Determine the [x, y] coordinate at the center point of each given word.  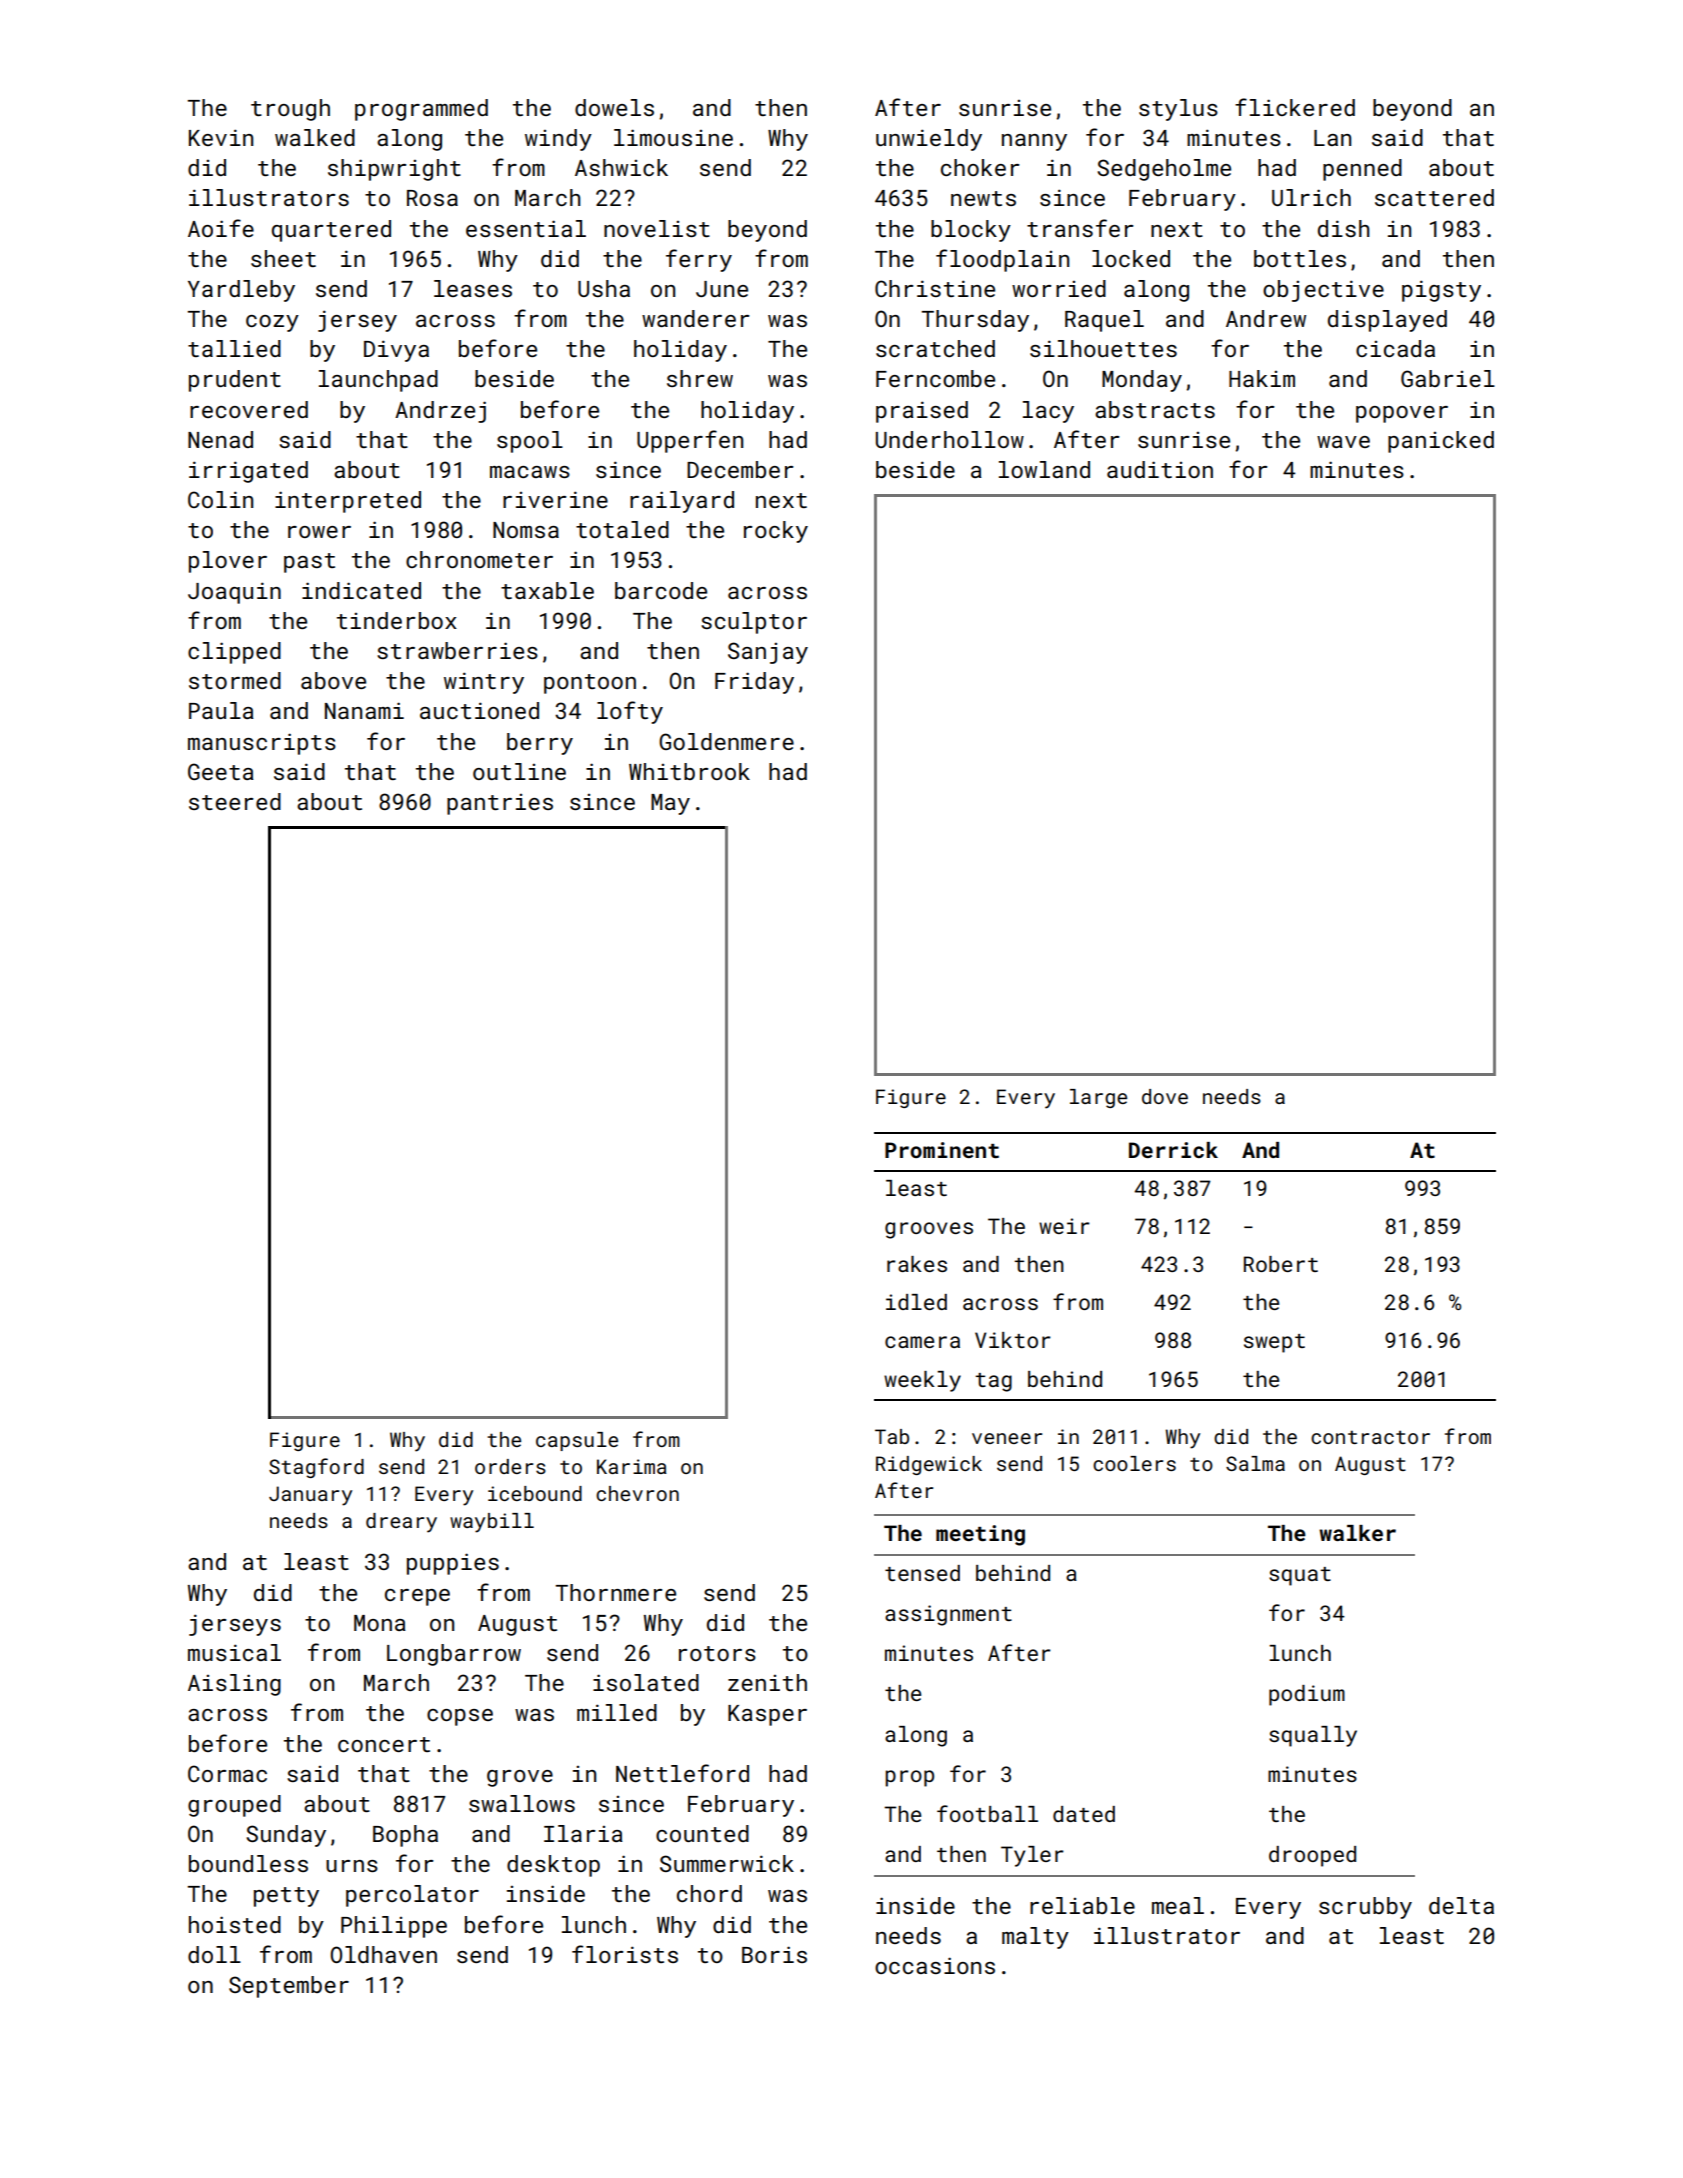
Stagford [316, 1468]
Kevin [221, 137]
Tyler [1032, 1856]
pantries [500, 804]
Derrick [1173, 1150]
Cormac [227, 1773]
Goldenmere [726, 741]
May [670, 804]
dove [1165, 1096]
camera [922, 1342]
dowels [614, 107]
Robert [1281, 1264]
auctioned [479, 710]
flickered [1295, 107]
